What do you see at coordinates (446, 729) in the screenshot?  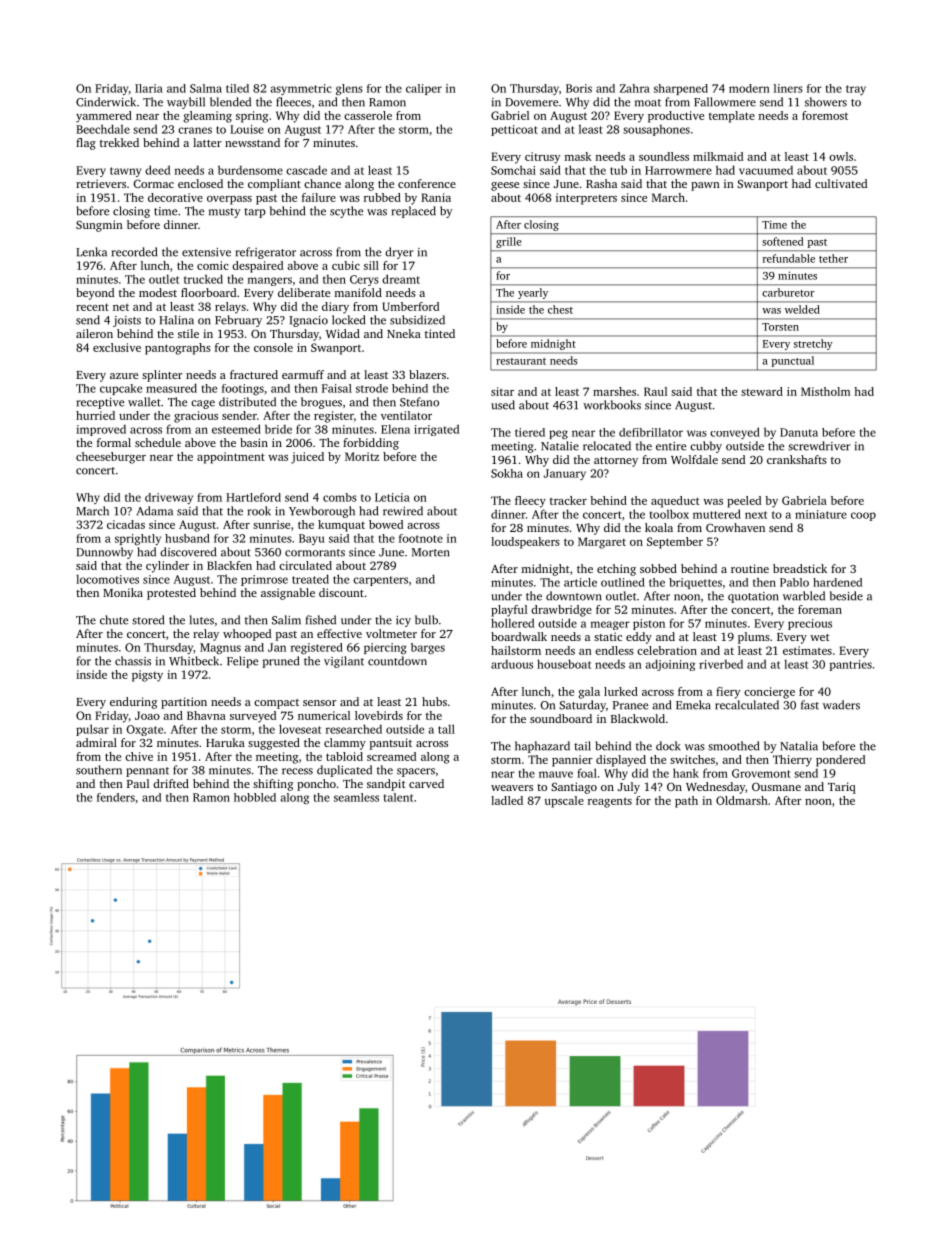 I see `tall` at bounding box center [446, 729].
